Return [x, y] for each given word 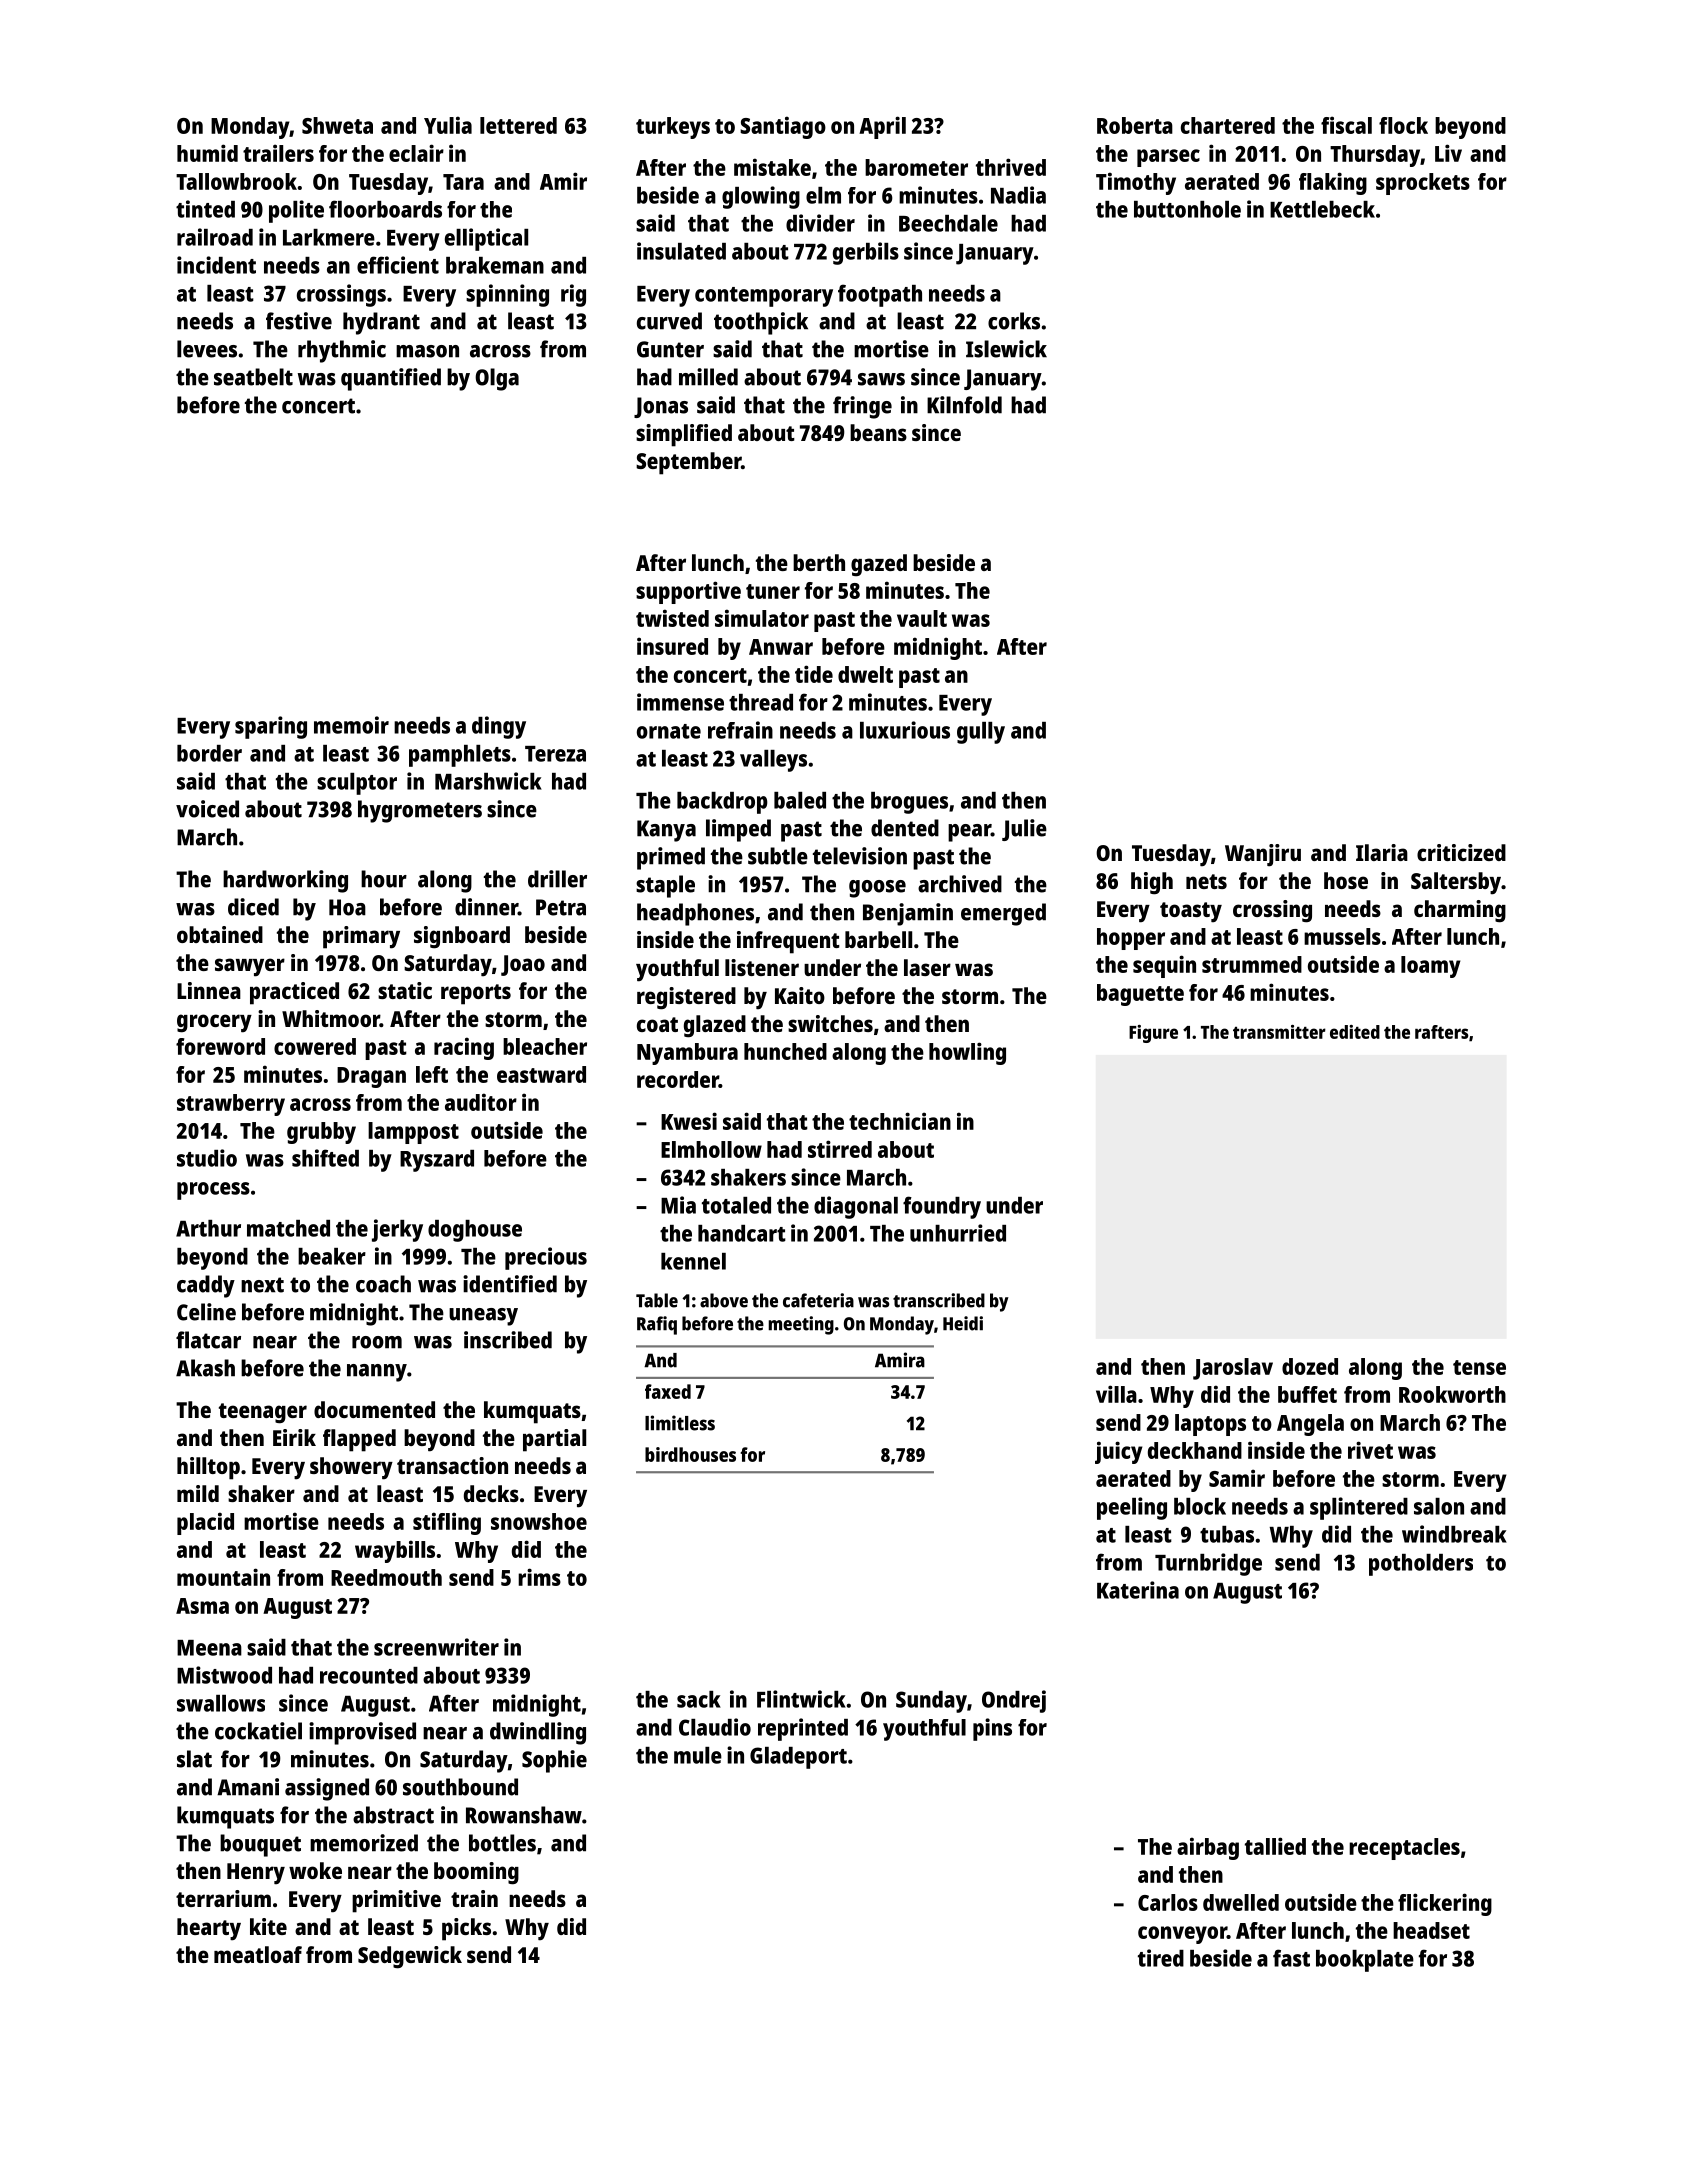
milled [708, 377]
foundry [942, 1207]
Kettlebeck [1322, 209]
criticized [1461, 852]
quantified [391, 379]
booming [476, 1873]
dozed [1310, 1366]
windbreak [1454, 1534]
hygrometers [420, 811]
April [882, 127]
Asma [202, 1606]
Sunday [931, 1702]
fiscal [1346, 125]
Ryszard [437, 1161]
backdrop [722, 803]
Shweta [337, 125]
